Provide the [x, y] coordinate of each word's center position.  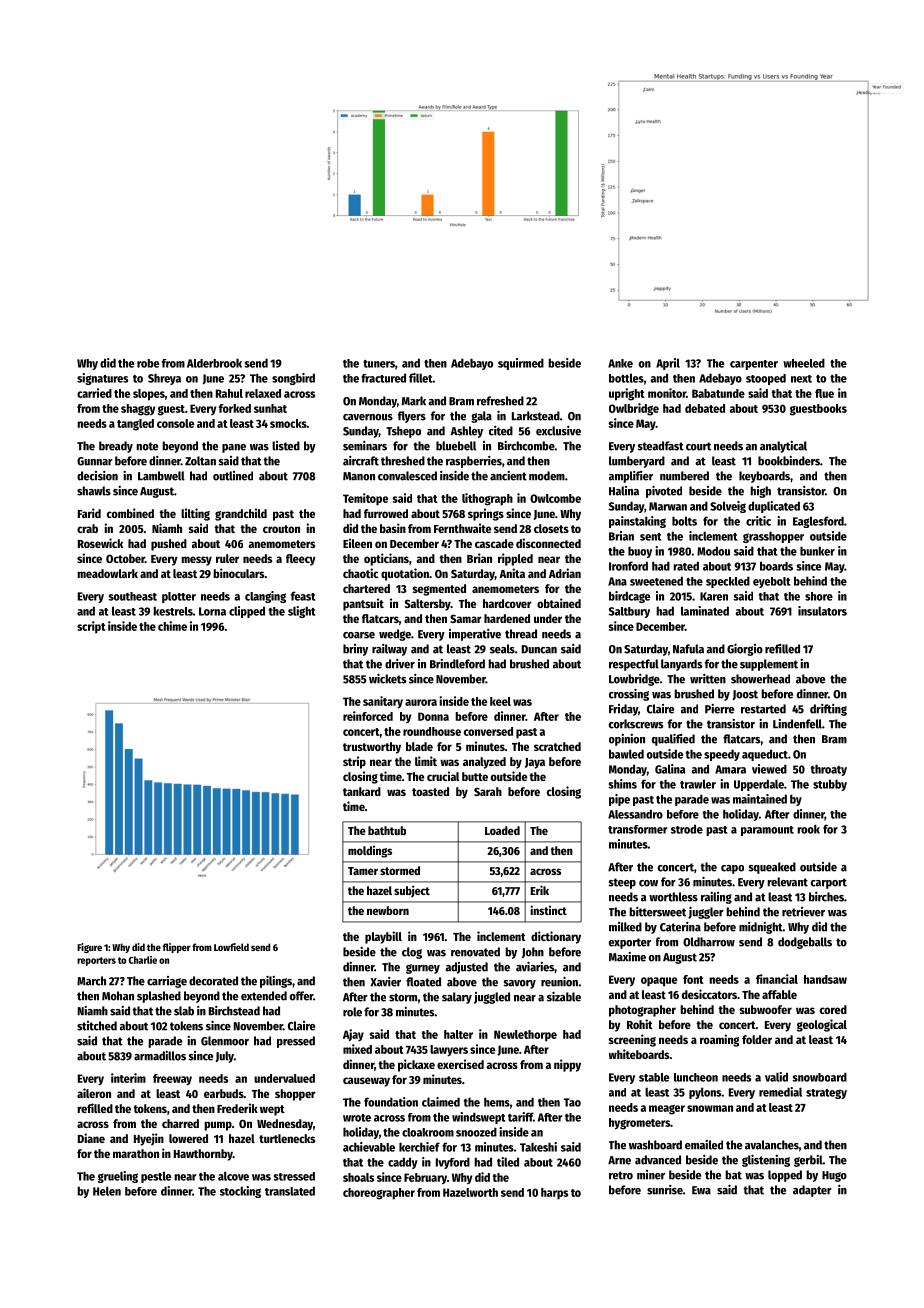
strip [354, 762]
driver [400, 664]
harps [554, 1194]
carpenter [754, 365]
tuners [379, 364]
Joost [745, 695]
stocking [240, 1192]
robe [148, 363]
